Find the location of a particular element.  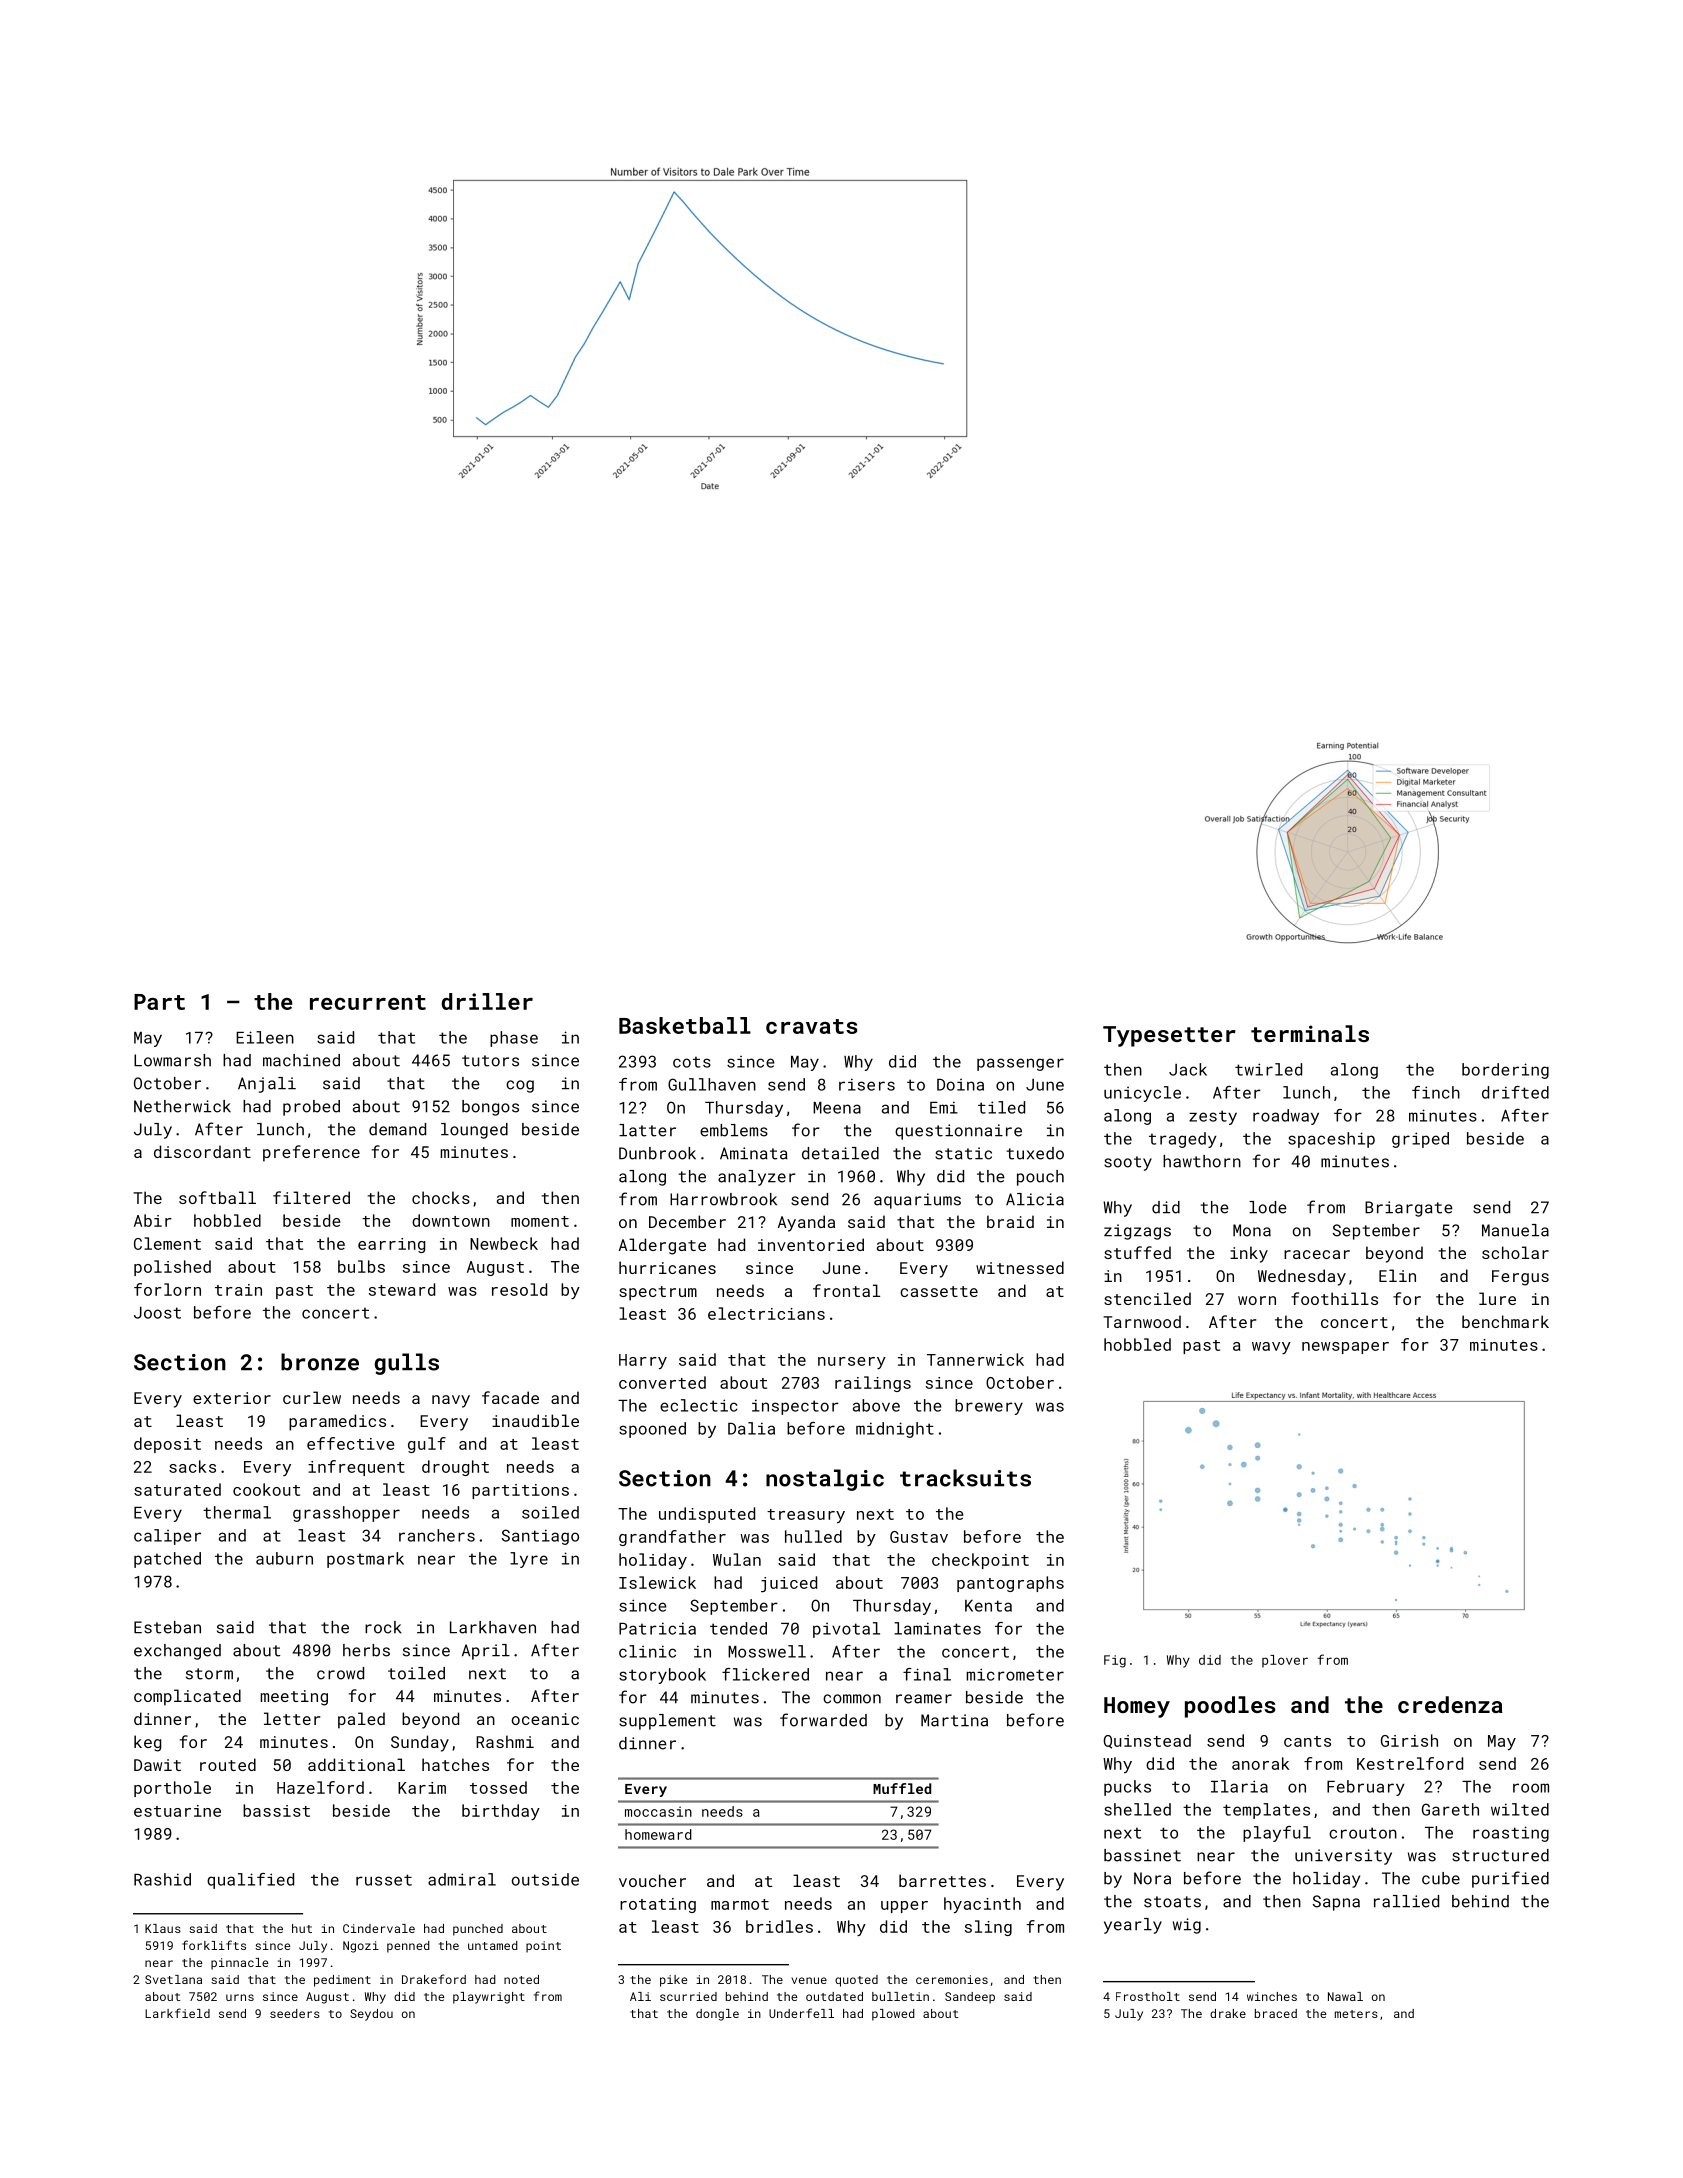

Larkfield is located at coordinates (177, 2013).
